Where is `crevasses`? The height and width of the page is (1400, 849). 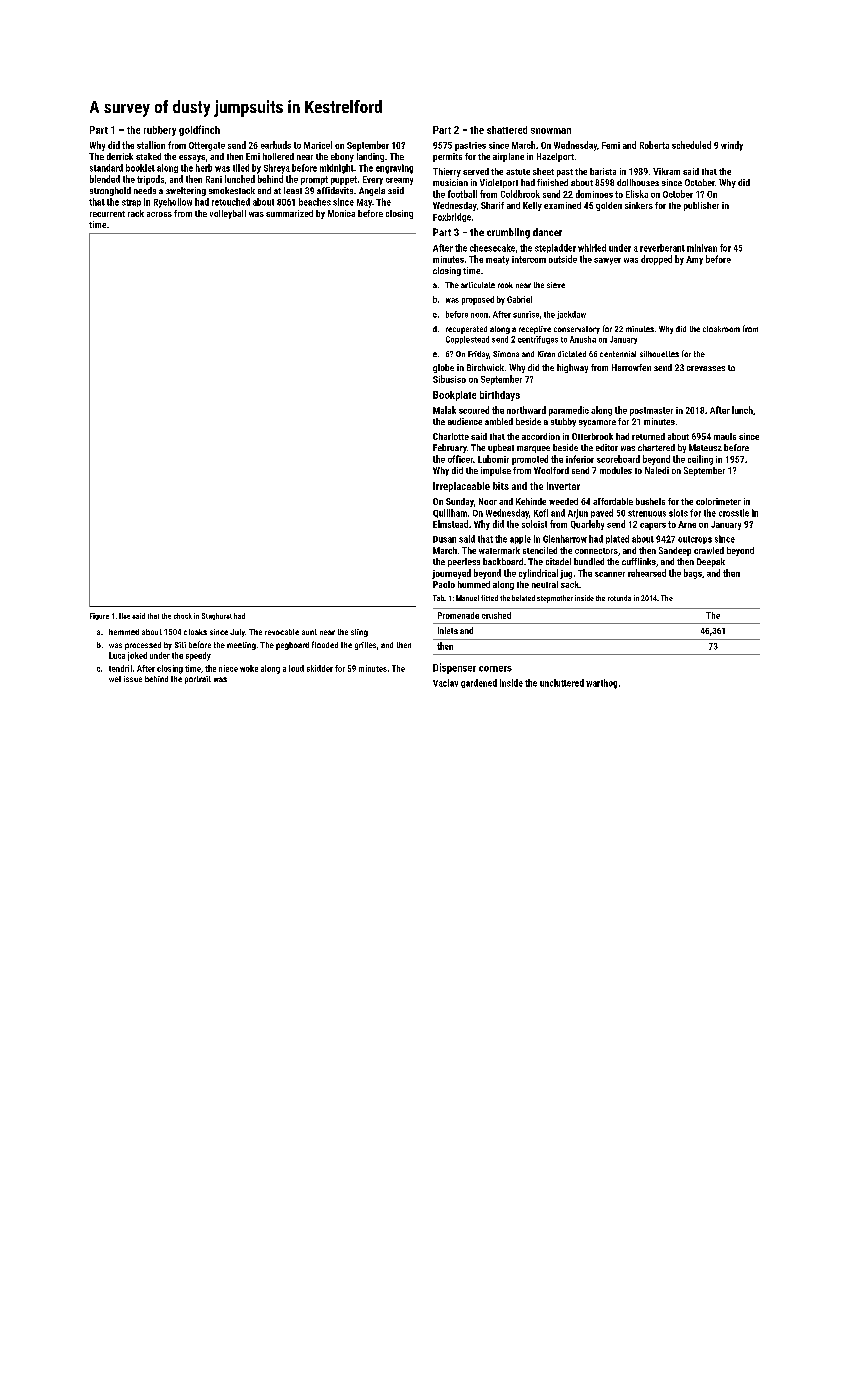 crevasses is located at coordinates (706, 368).
